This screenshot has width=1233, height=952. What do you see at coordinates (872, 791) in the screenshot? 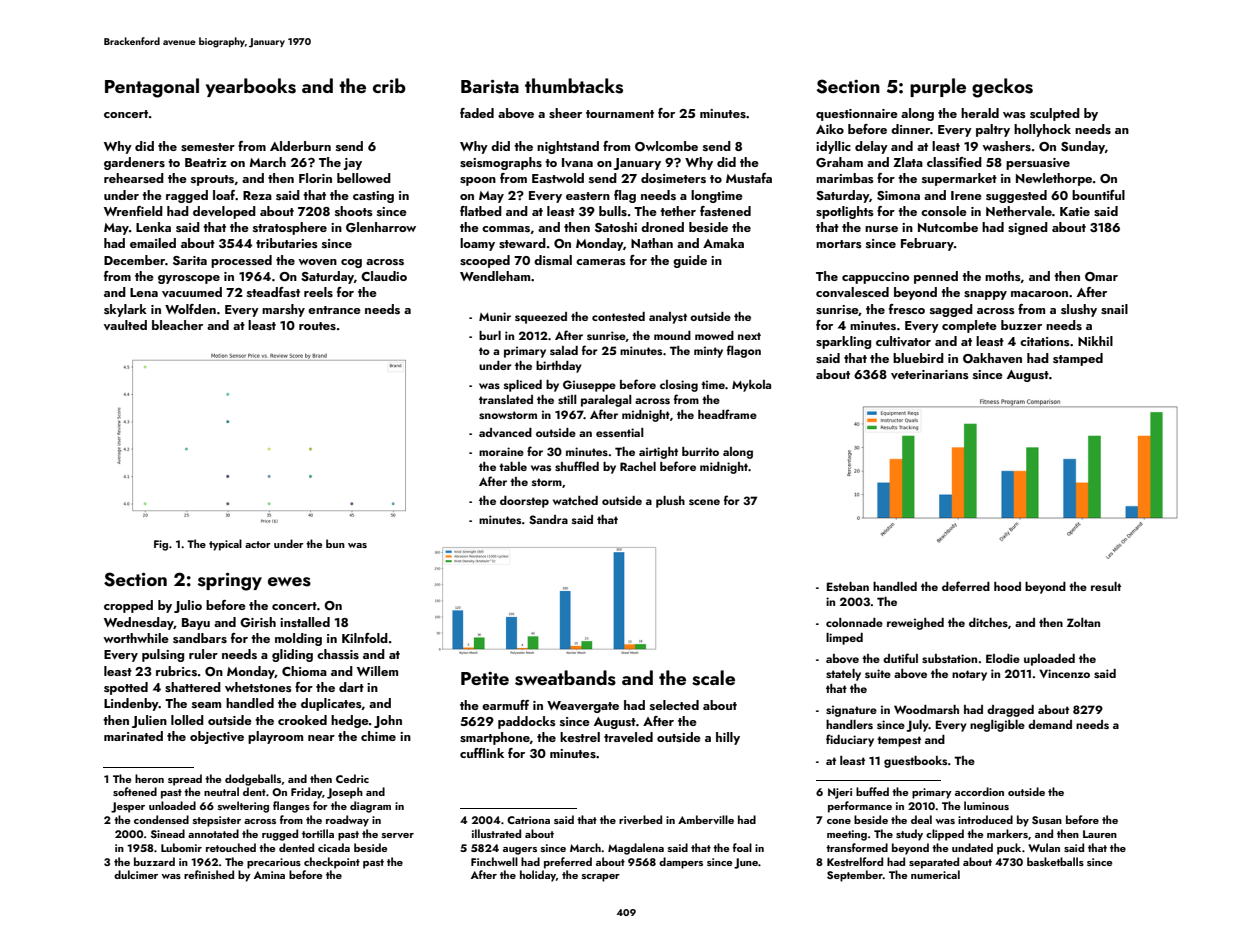
I see `buffed` at bounding box center [872, 791].
